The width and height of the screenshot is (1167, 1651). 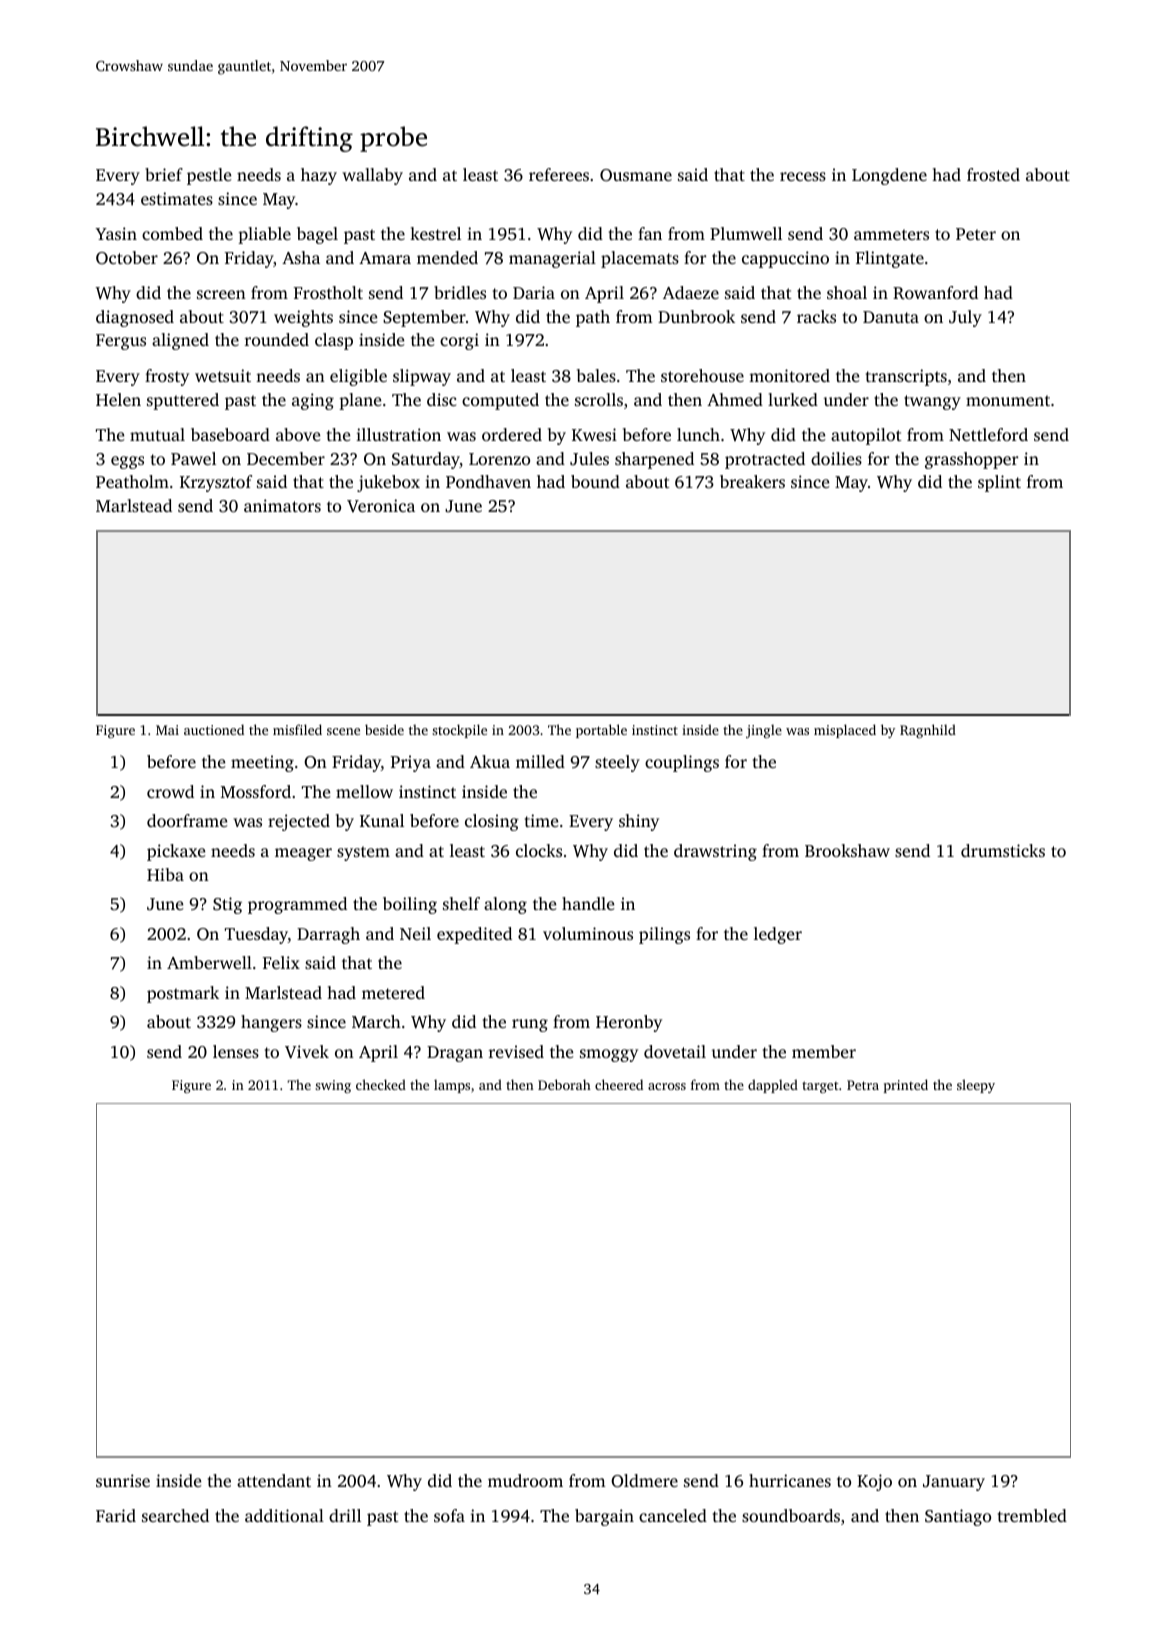 What do you see at coordinates (976, 1086) in the screenshot?
I see `sleepy` at bounding box center [976, 1086].
